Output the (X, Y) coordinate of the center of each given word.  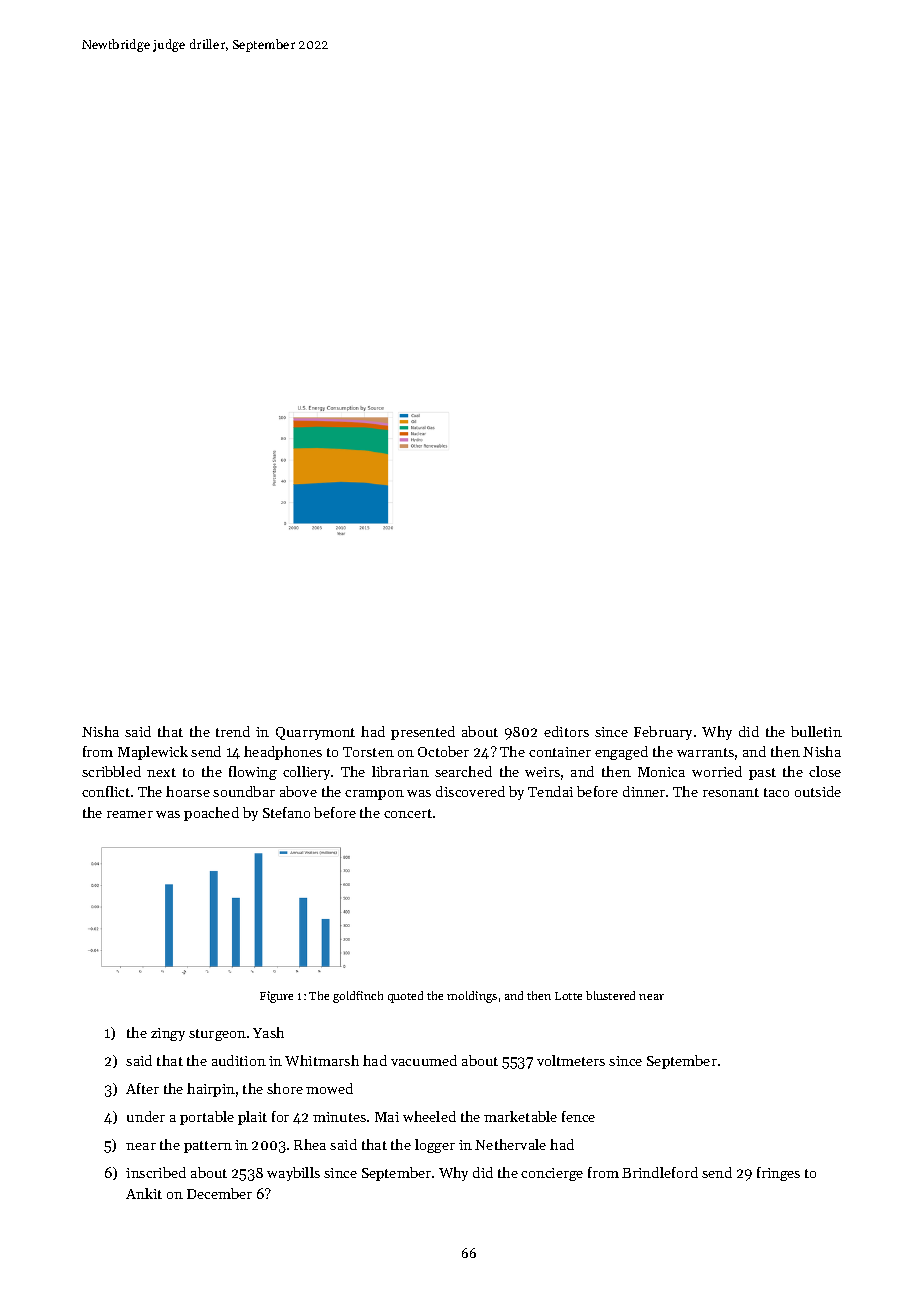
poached (211, 814)
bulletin (816, 731)
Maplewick (153, 753)
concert (408, 813)
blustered (610, 995)
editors (566, 731)
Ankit (144, 1193)
